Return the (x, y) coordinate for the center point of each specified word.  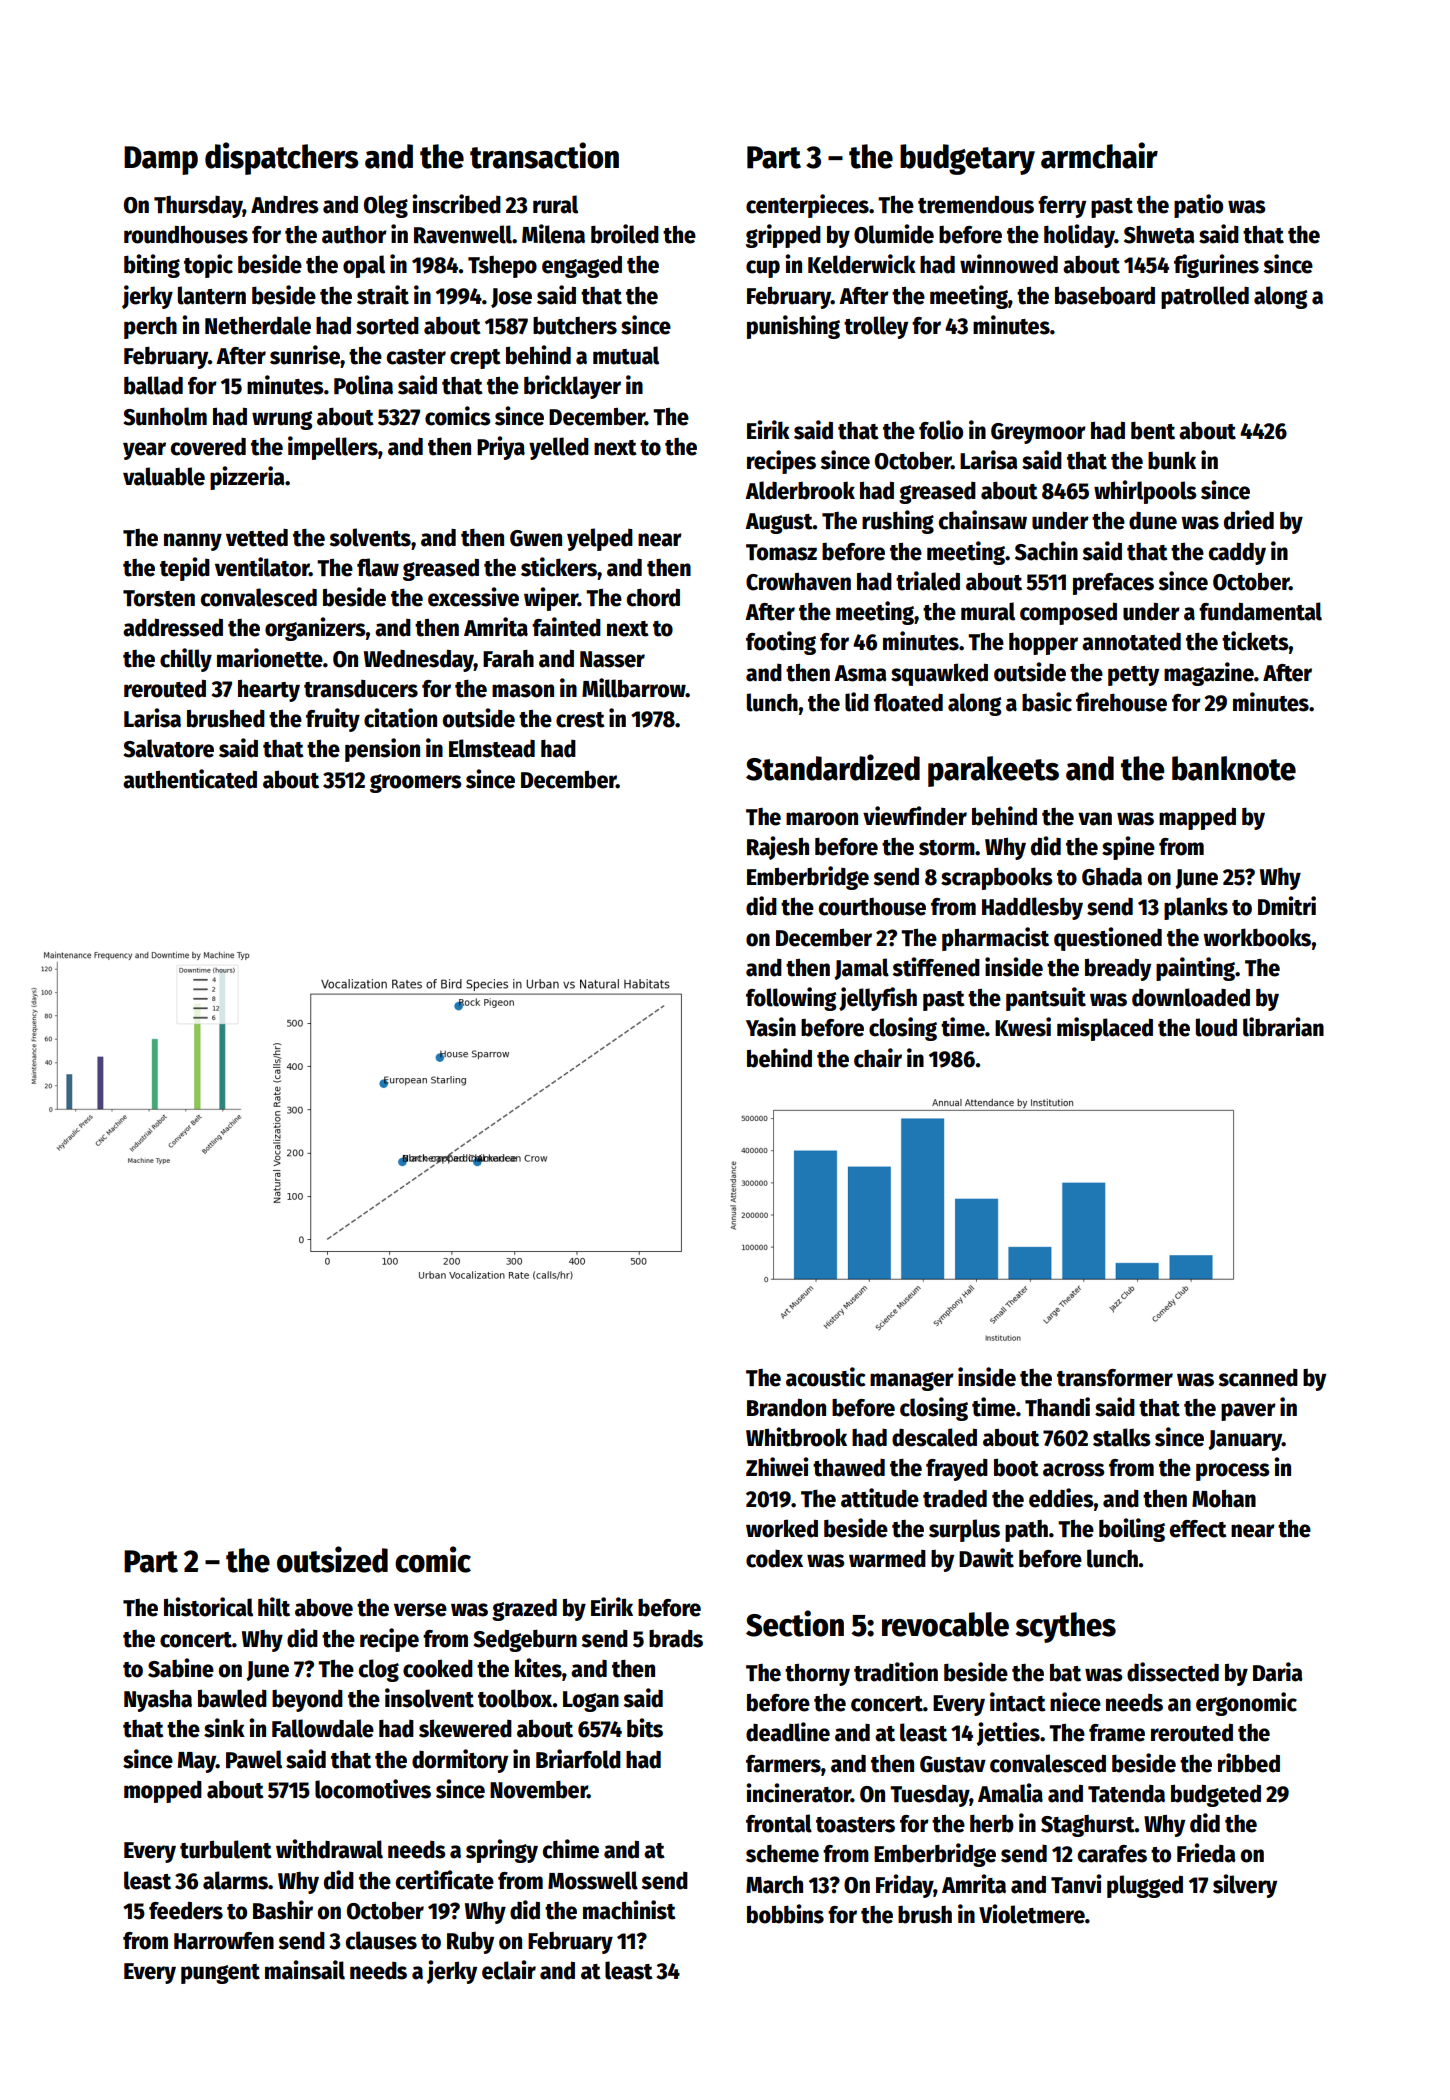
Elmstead (492, 748)
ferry (1062, 207)
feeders (186, 1910)
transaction (544, 155)
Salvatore (168, 748)
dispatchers (281, 158)
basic (1047, 702)
